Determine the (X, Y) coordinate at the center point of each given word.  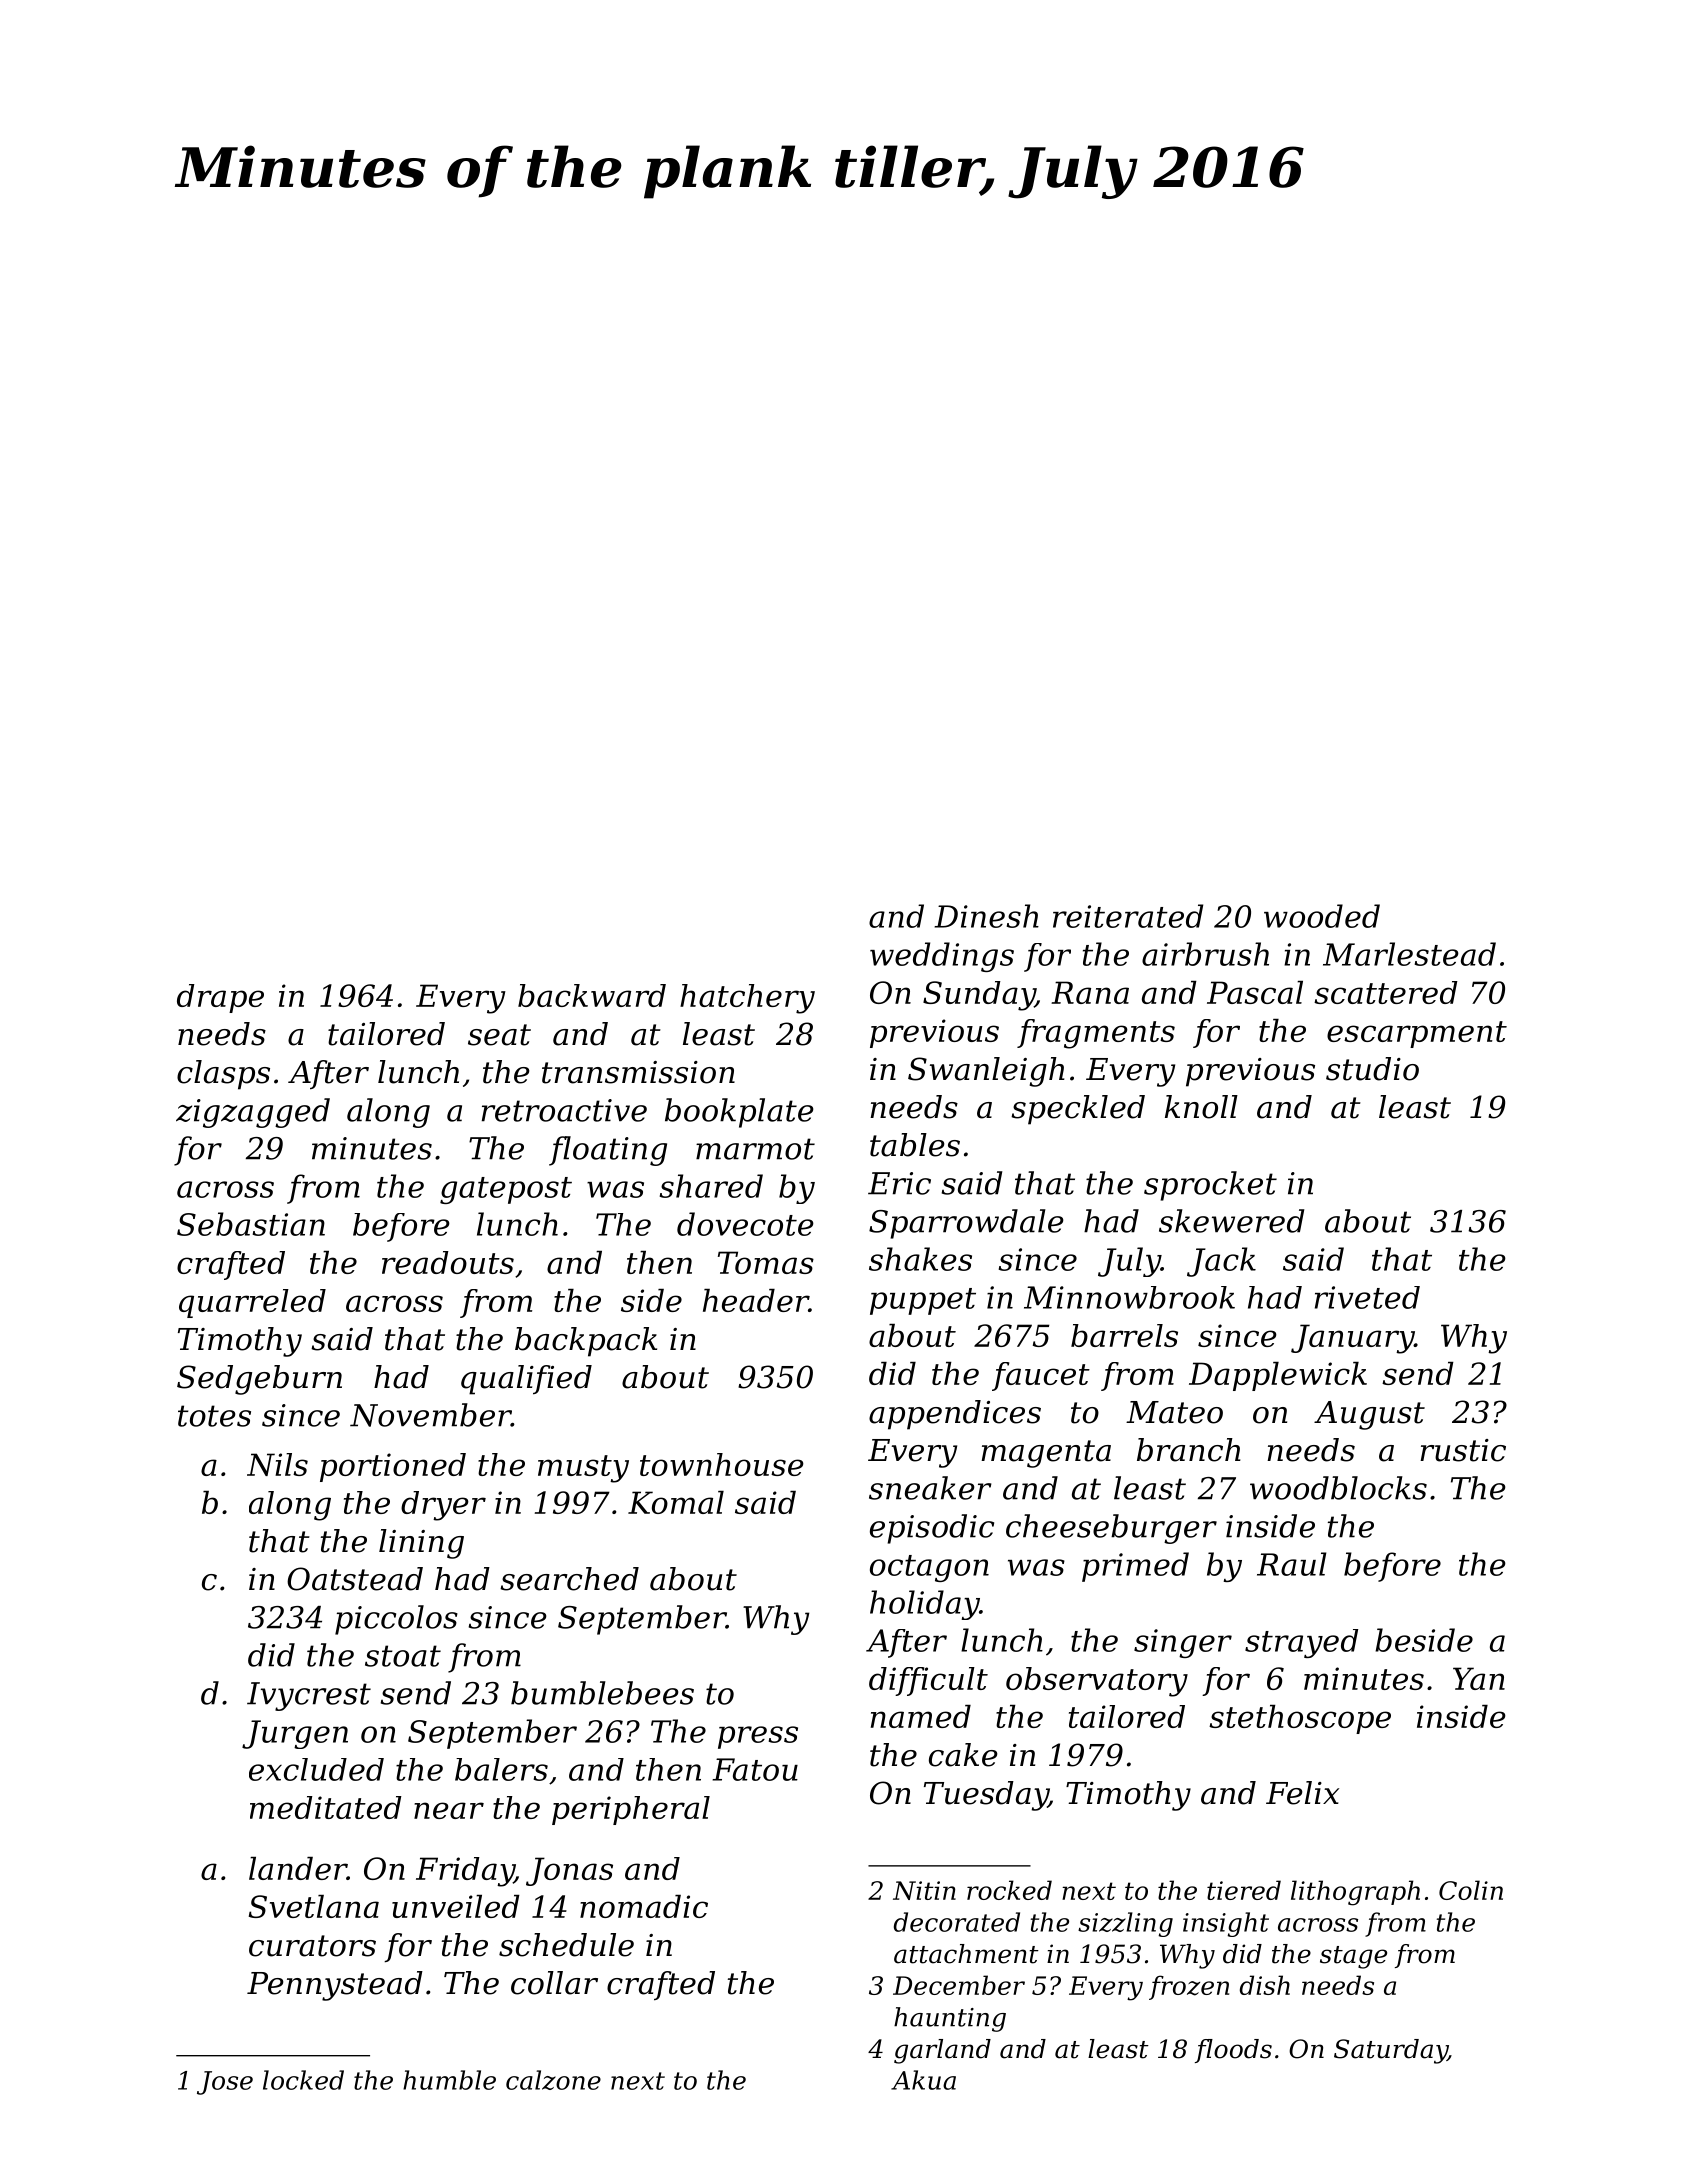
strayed (1301, 1643)
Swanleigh (986, 1072)
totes (214, 1416)
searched (569, 1579)
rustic (1463, 1450)
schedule (566, 1945)
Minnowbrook (1129, 1297)
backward (592, 995)
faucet (1041, 1376)
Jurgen (295, 1734)
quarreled (252, 1303)
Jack (1221, 1262)
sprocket (1210, 1186)
